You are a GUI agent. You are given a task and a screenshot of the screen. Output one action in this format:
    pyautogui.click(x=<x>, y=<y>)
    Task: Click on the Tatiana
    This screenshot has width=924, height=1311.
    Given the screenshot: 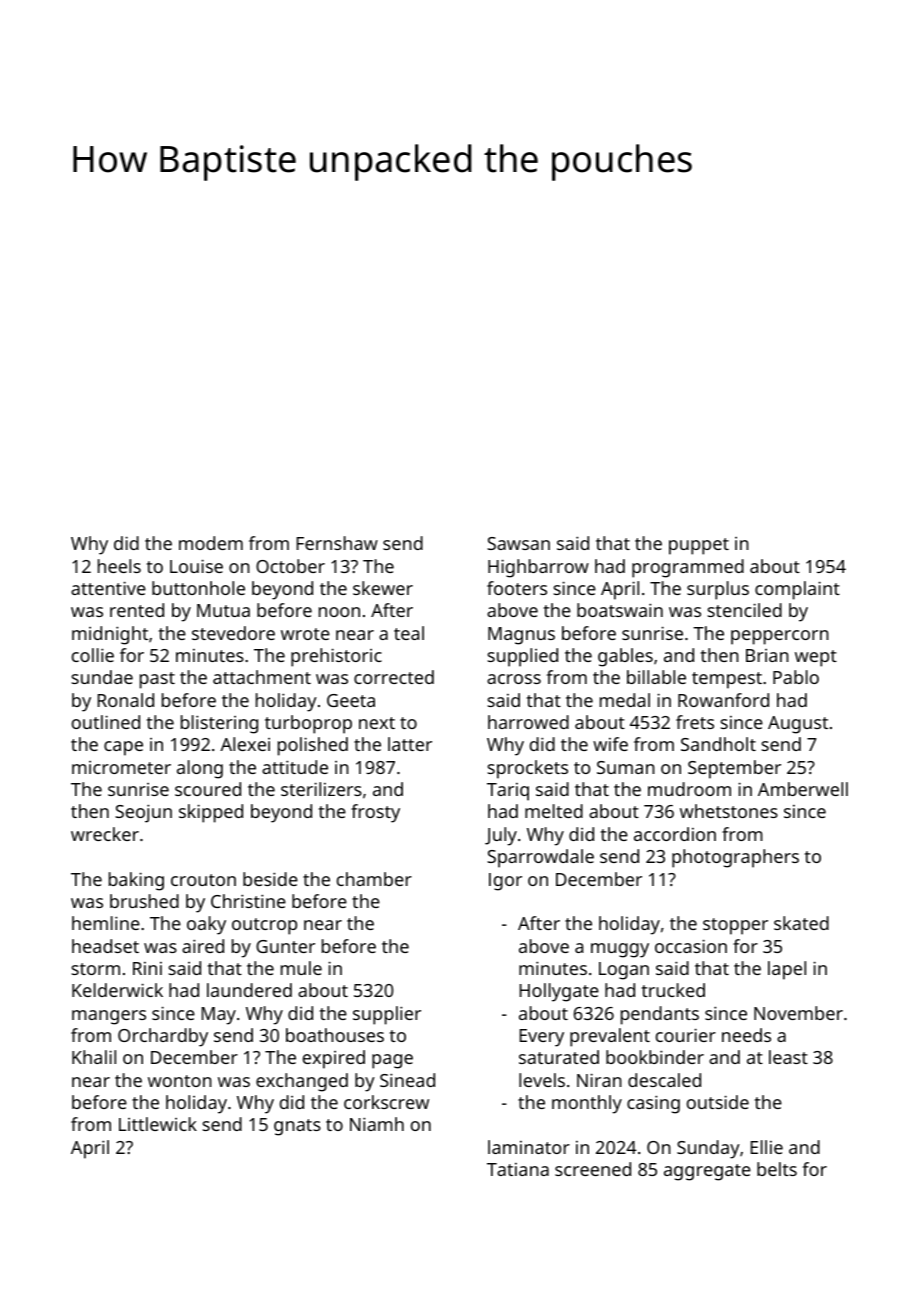 What is the action you would take?
    pyautogui.click(x=518, y=1169)
